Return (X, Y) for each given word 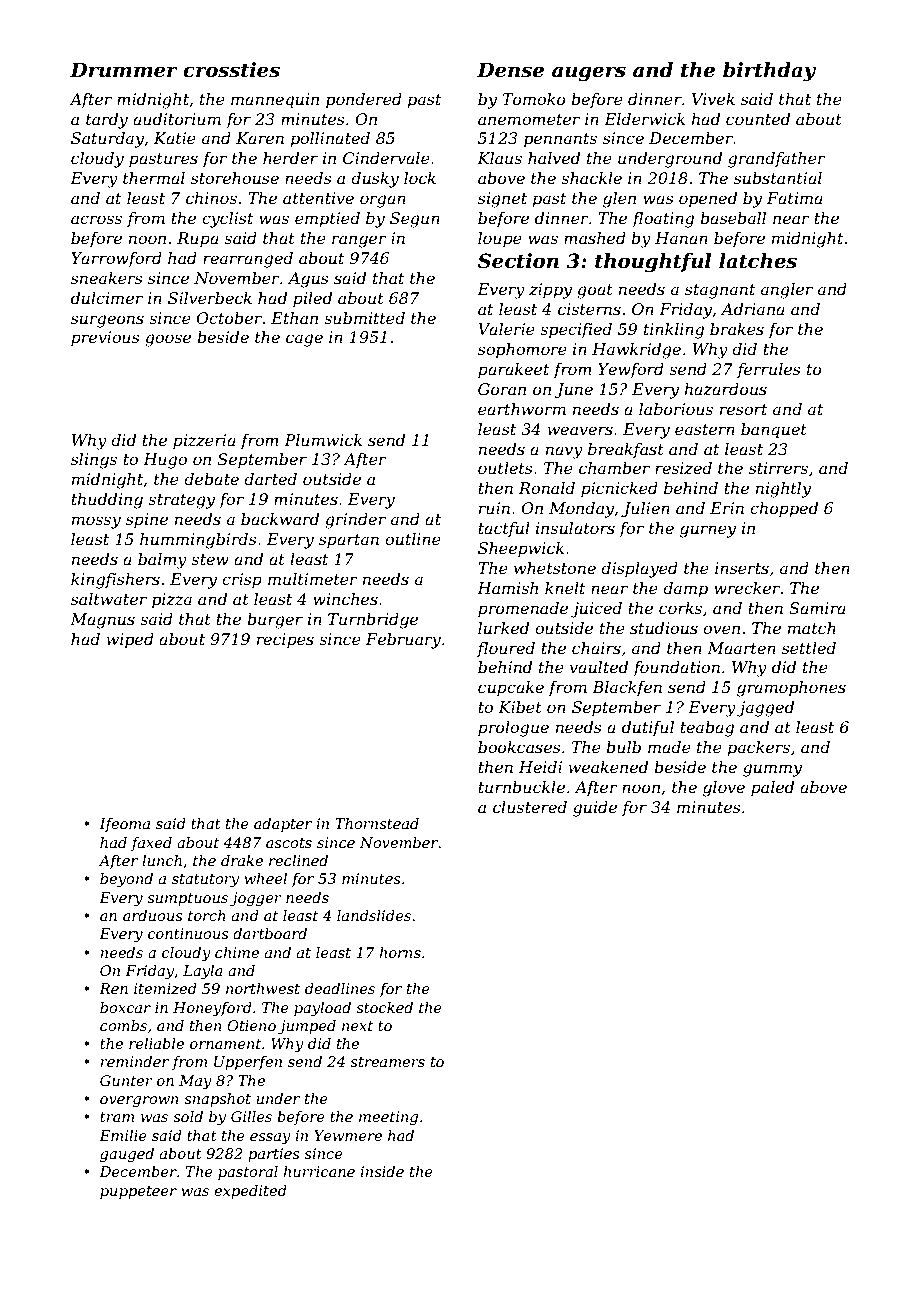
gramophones (791, 689)
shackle (591, 178)
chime (237, 952)
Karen (260, 138)
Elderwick (644, 119)
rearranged (248, 260)
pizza (172, 601)
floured (506, 649)
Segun (415, 220)
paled (772, 789)
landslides (374, 915)
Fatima (795, 198)
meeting (388, 1118)
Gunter (126, 1080)
